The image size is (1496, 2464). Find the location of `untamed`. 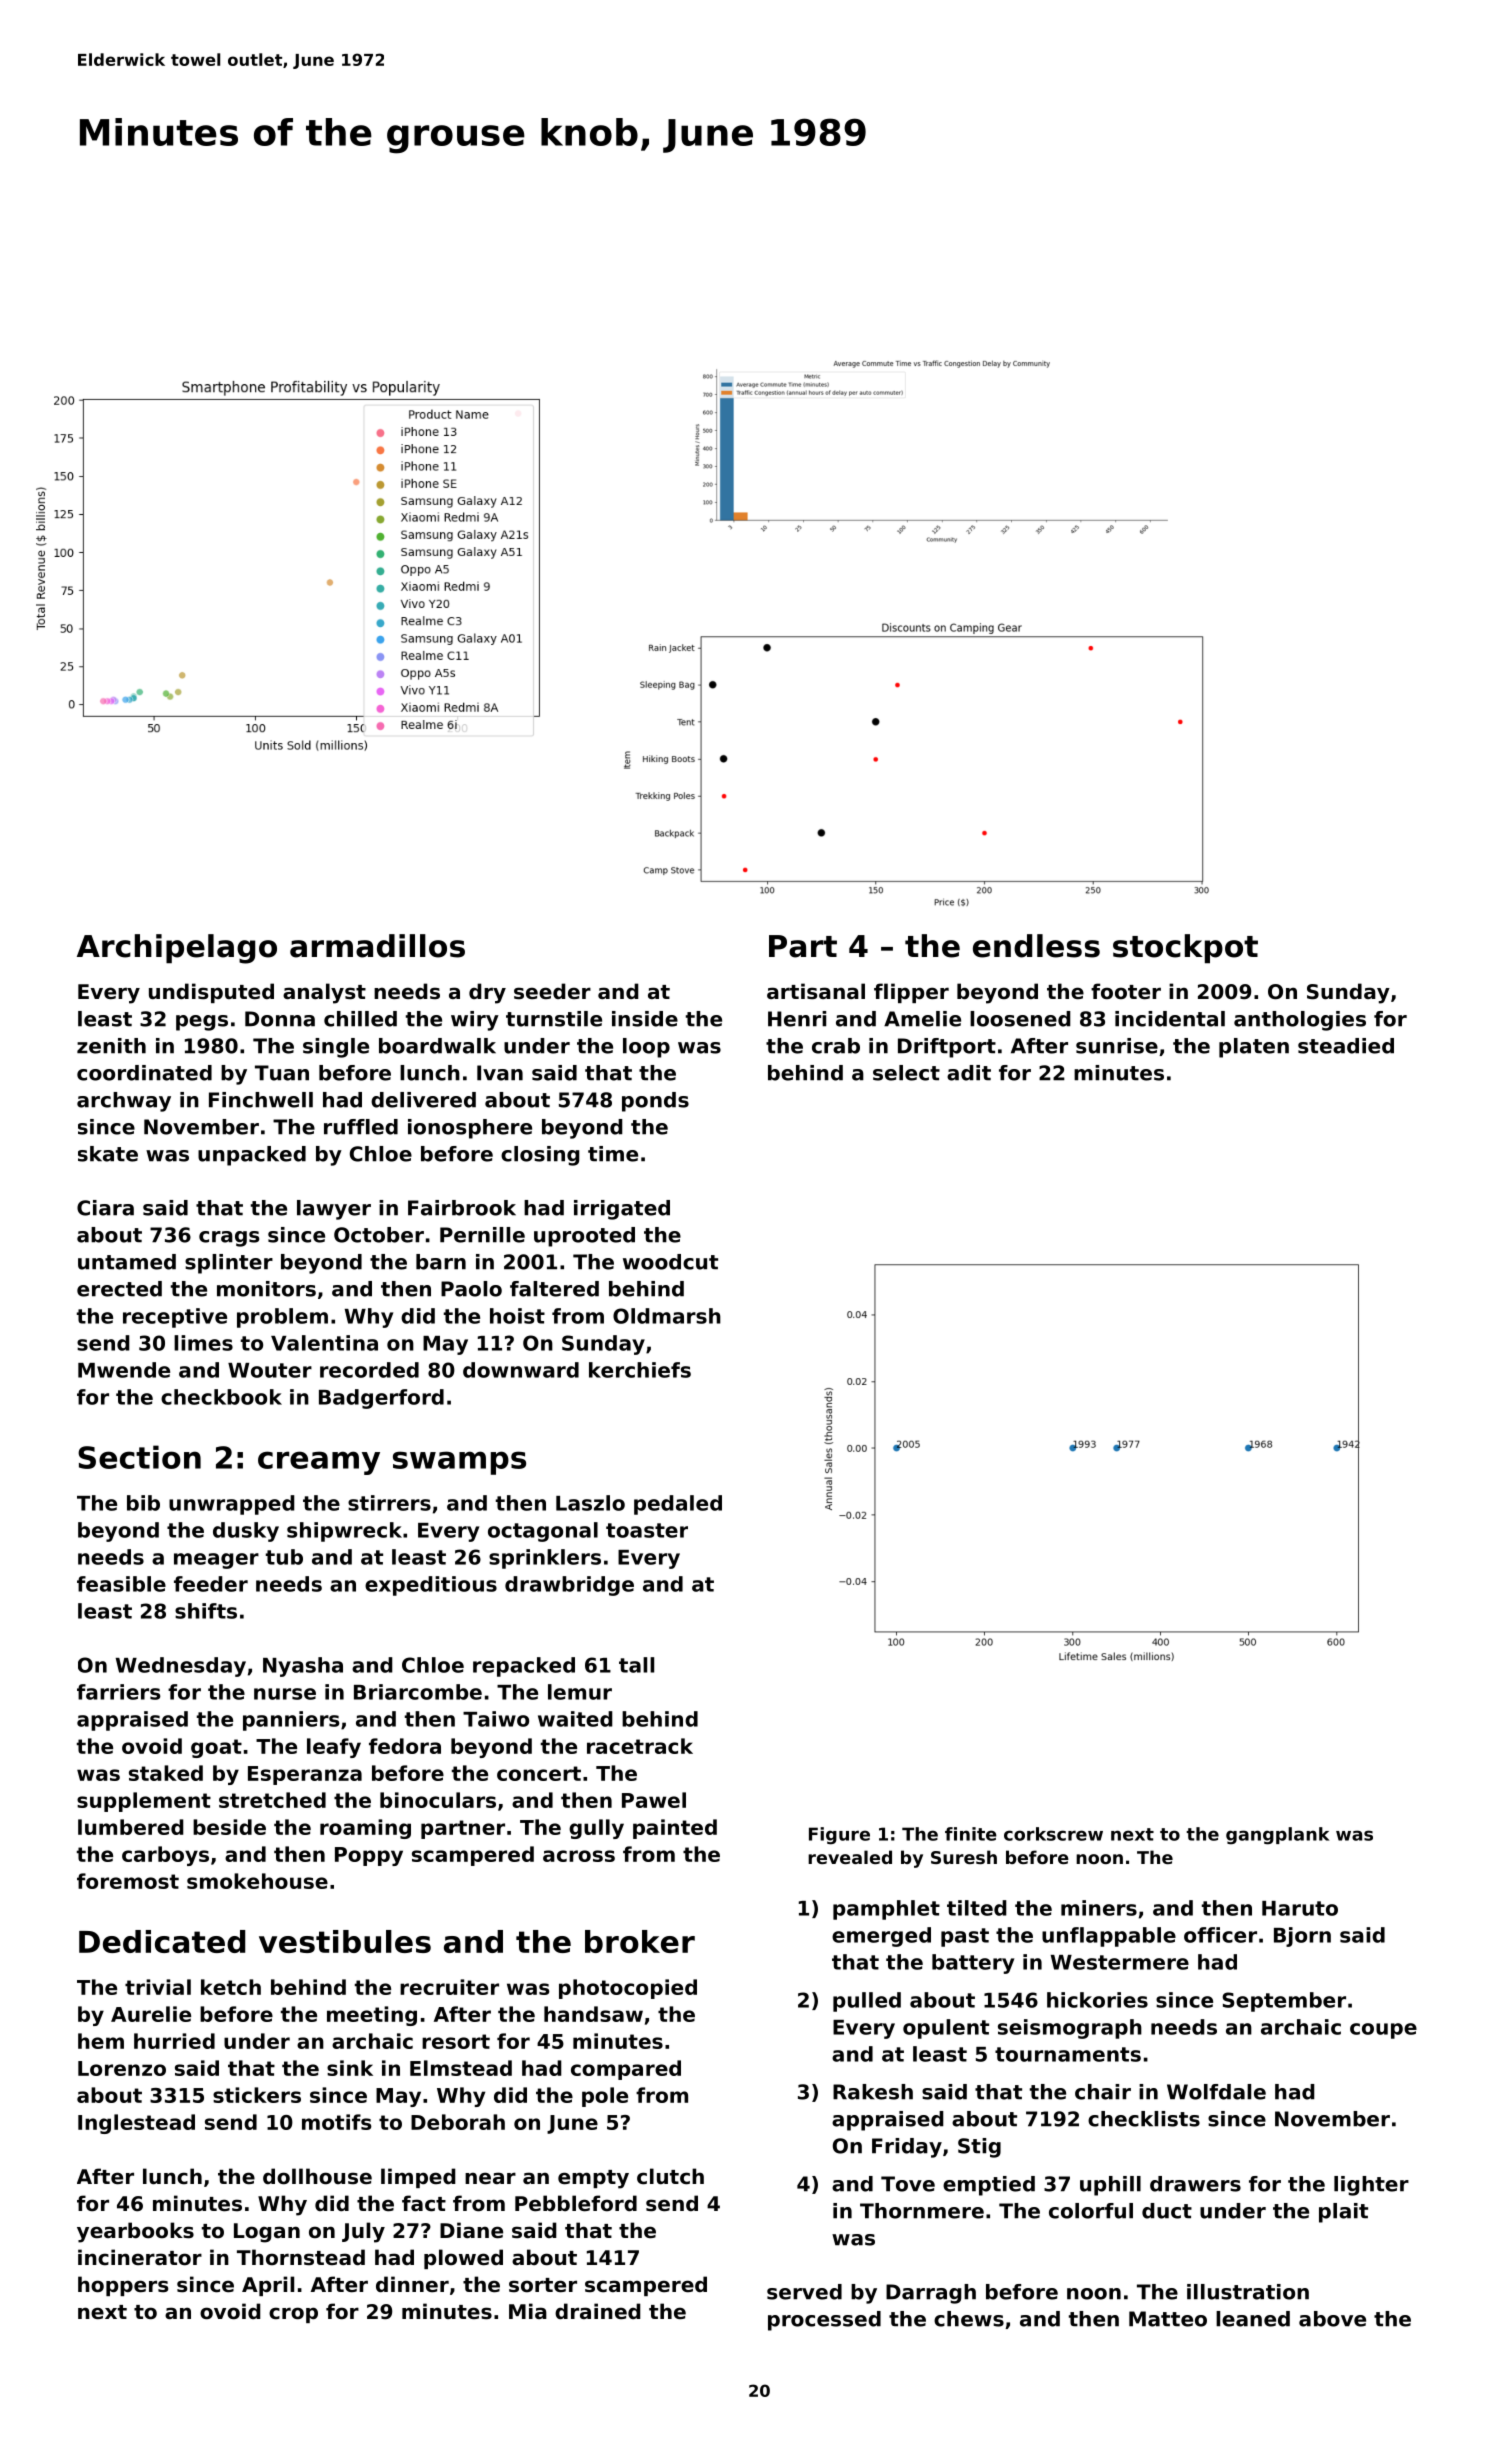

untamed is located at coordinates (127, 1262).
